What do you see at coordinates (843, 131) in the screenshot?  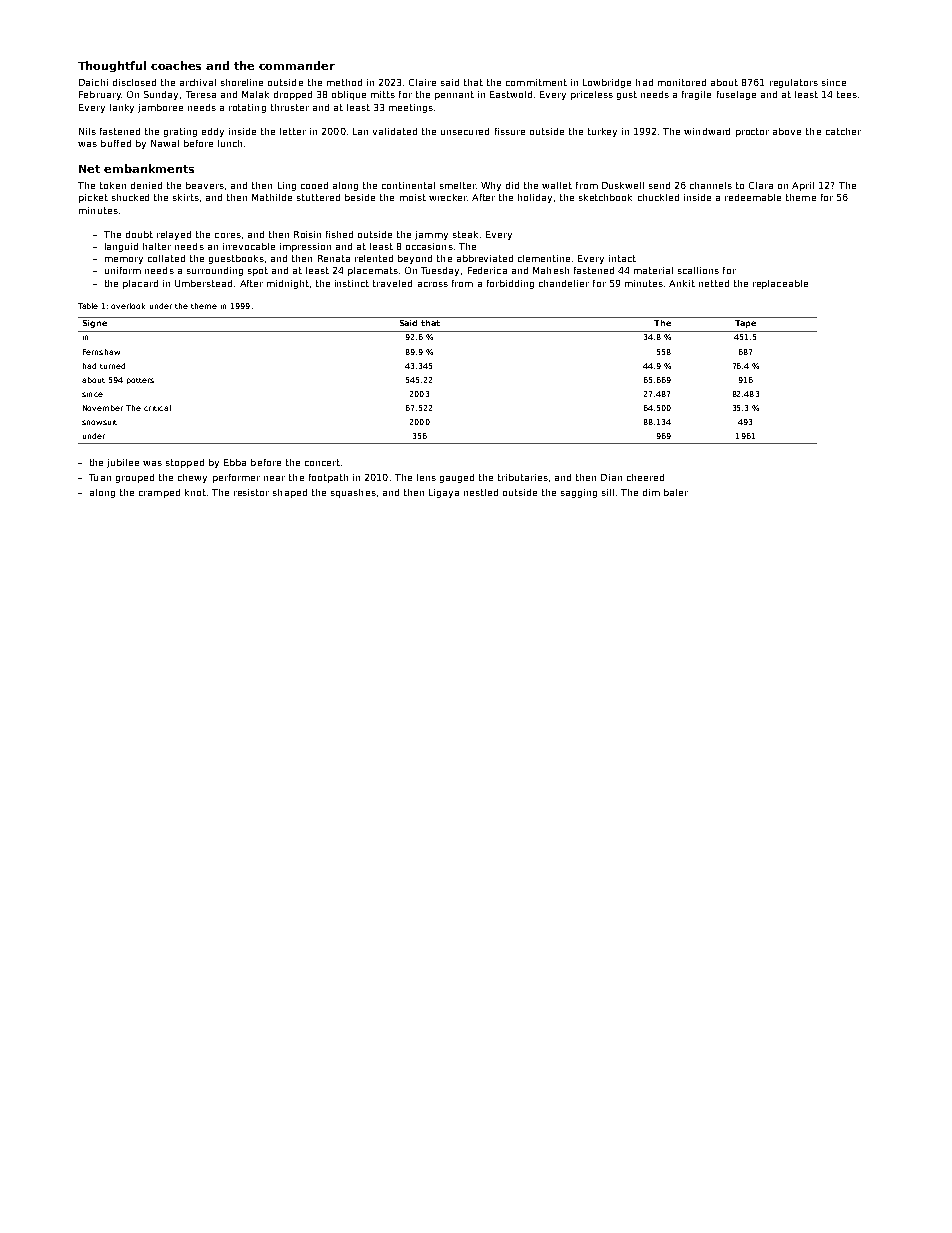 I see `catcher` at bounding box center [843, 131].
